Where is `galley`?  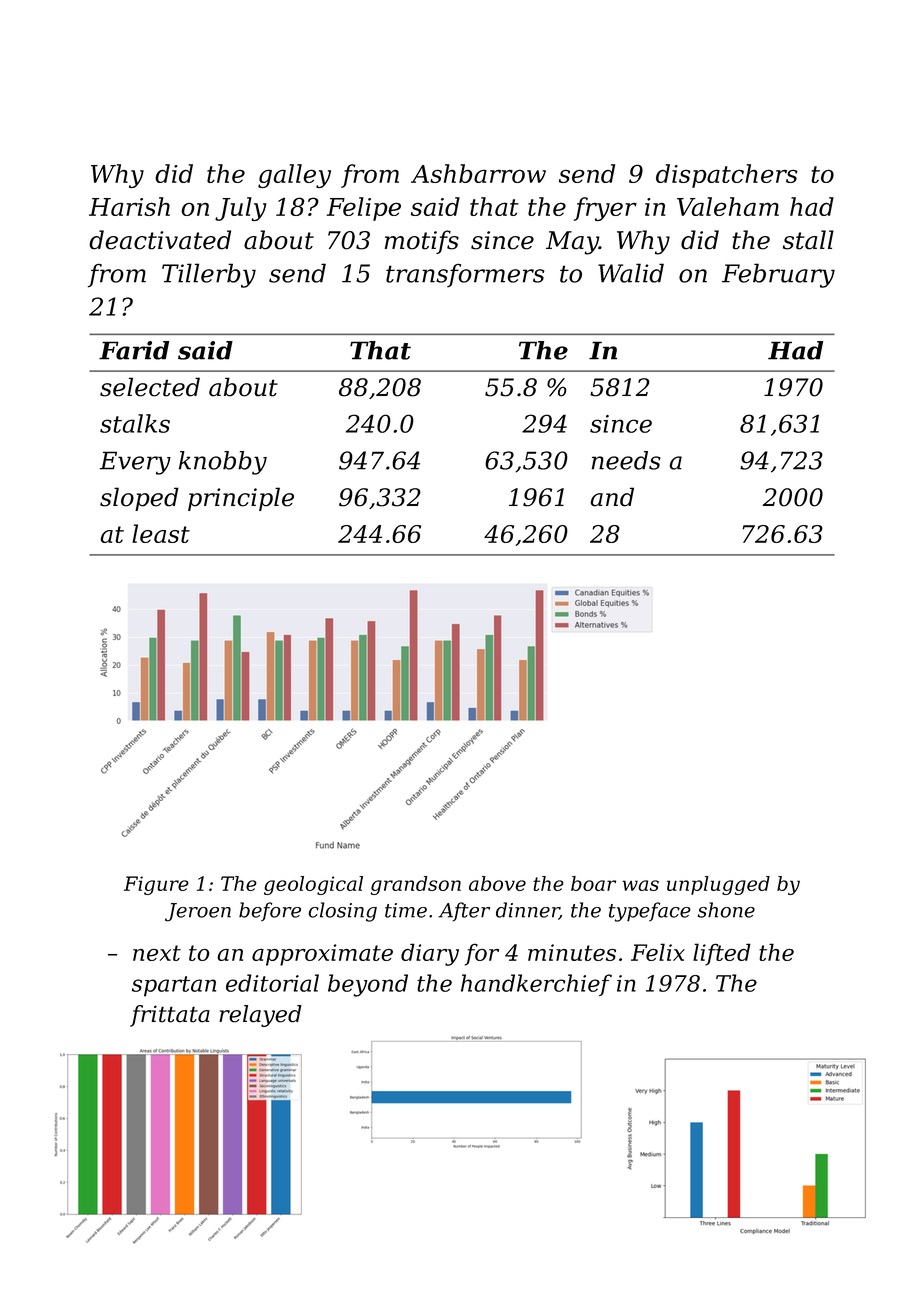
galley is located at coordinates (294, 176).
